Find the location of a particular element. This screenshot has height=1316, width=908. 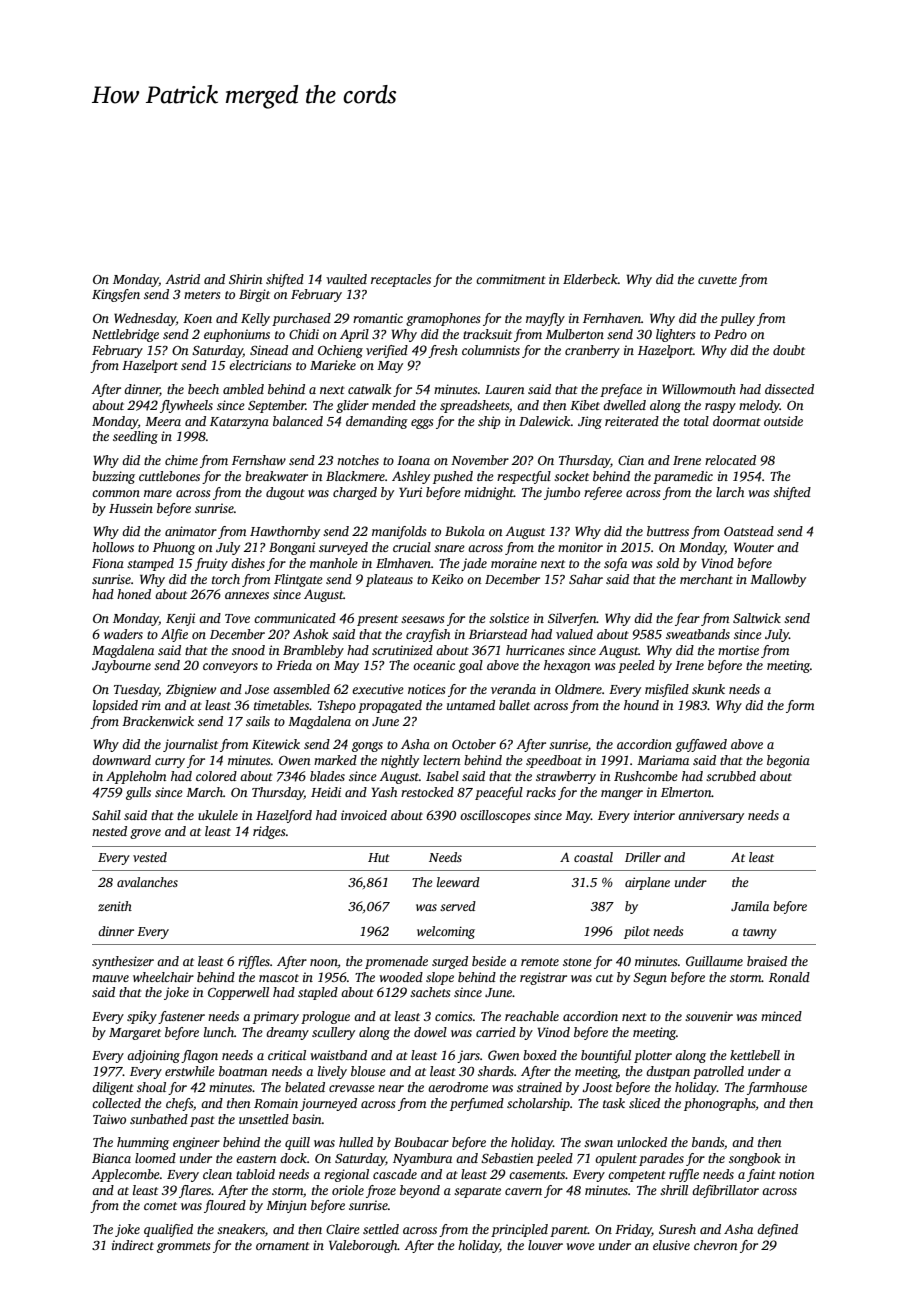

grommets is located at coordinates (183, 1247).
